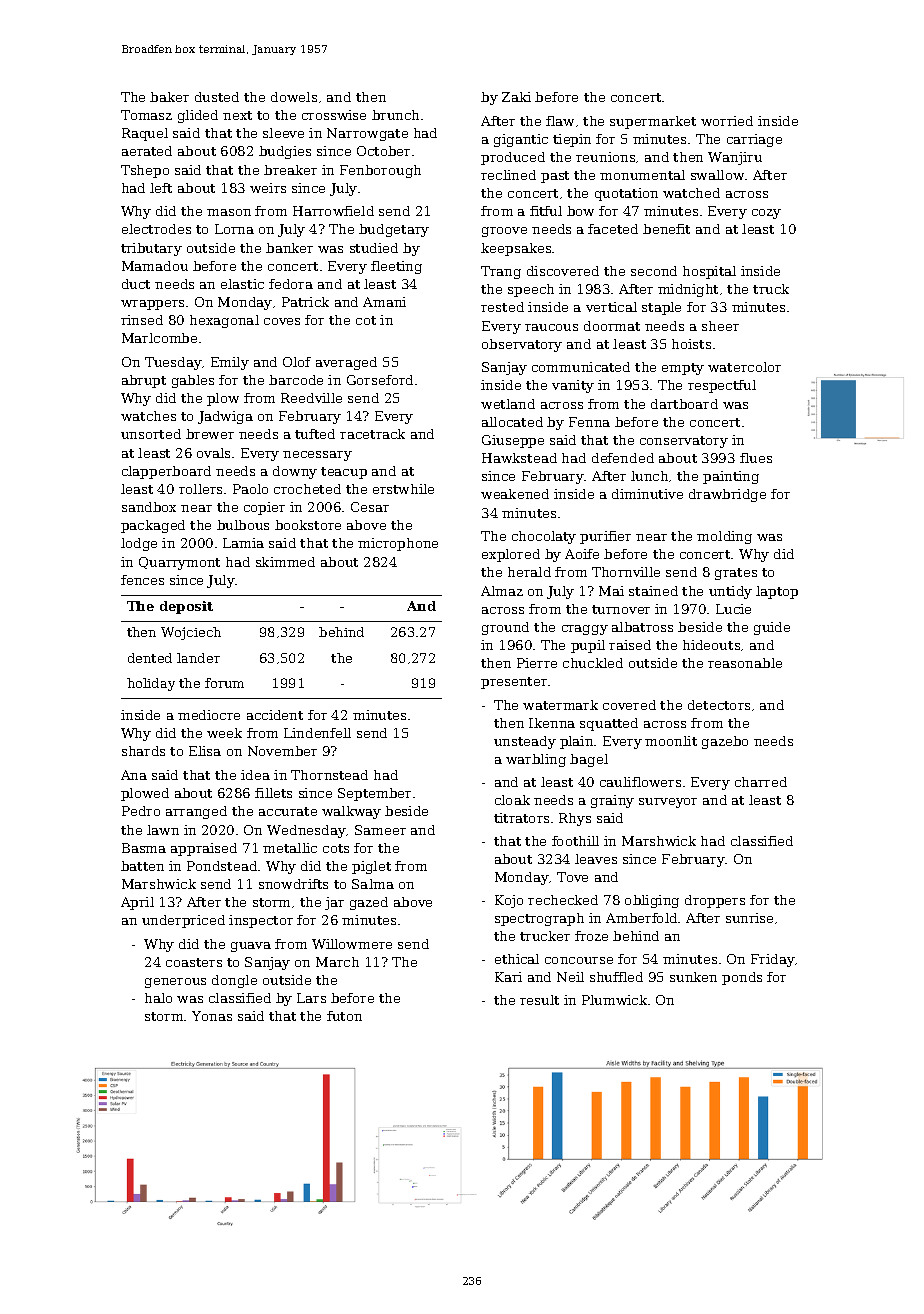 The height and width of the document is (1314, 924). I want to click on Yonas, so click(212, 1016).
